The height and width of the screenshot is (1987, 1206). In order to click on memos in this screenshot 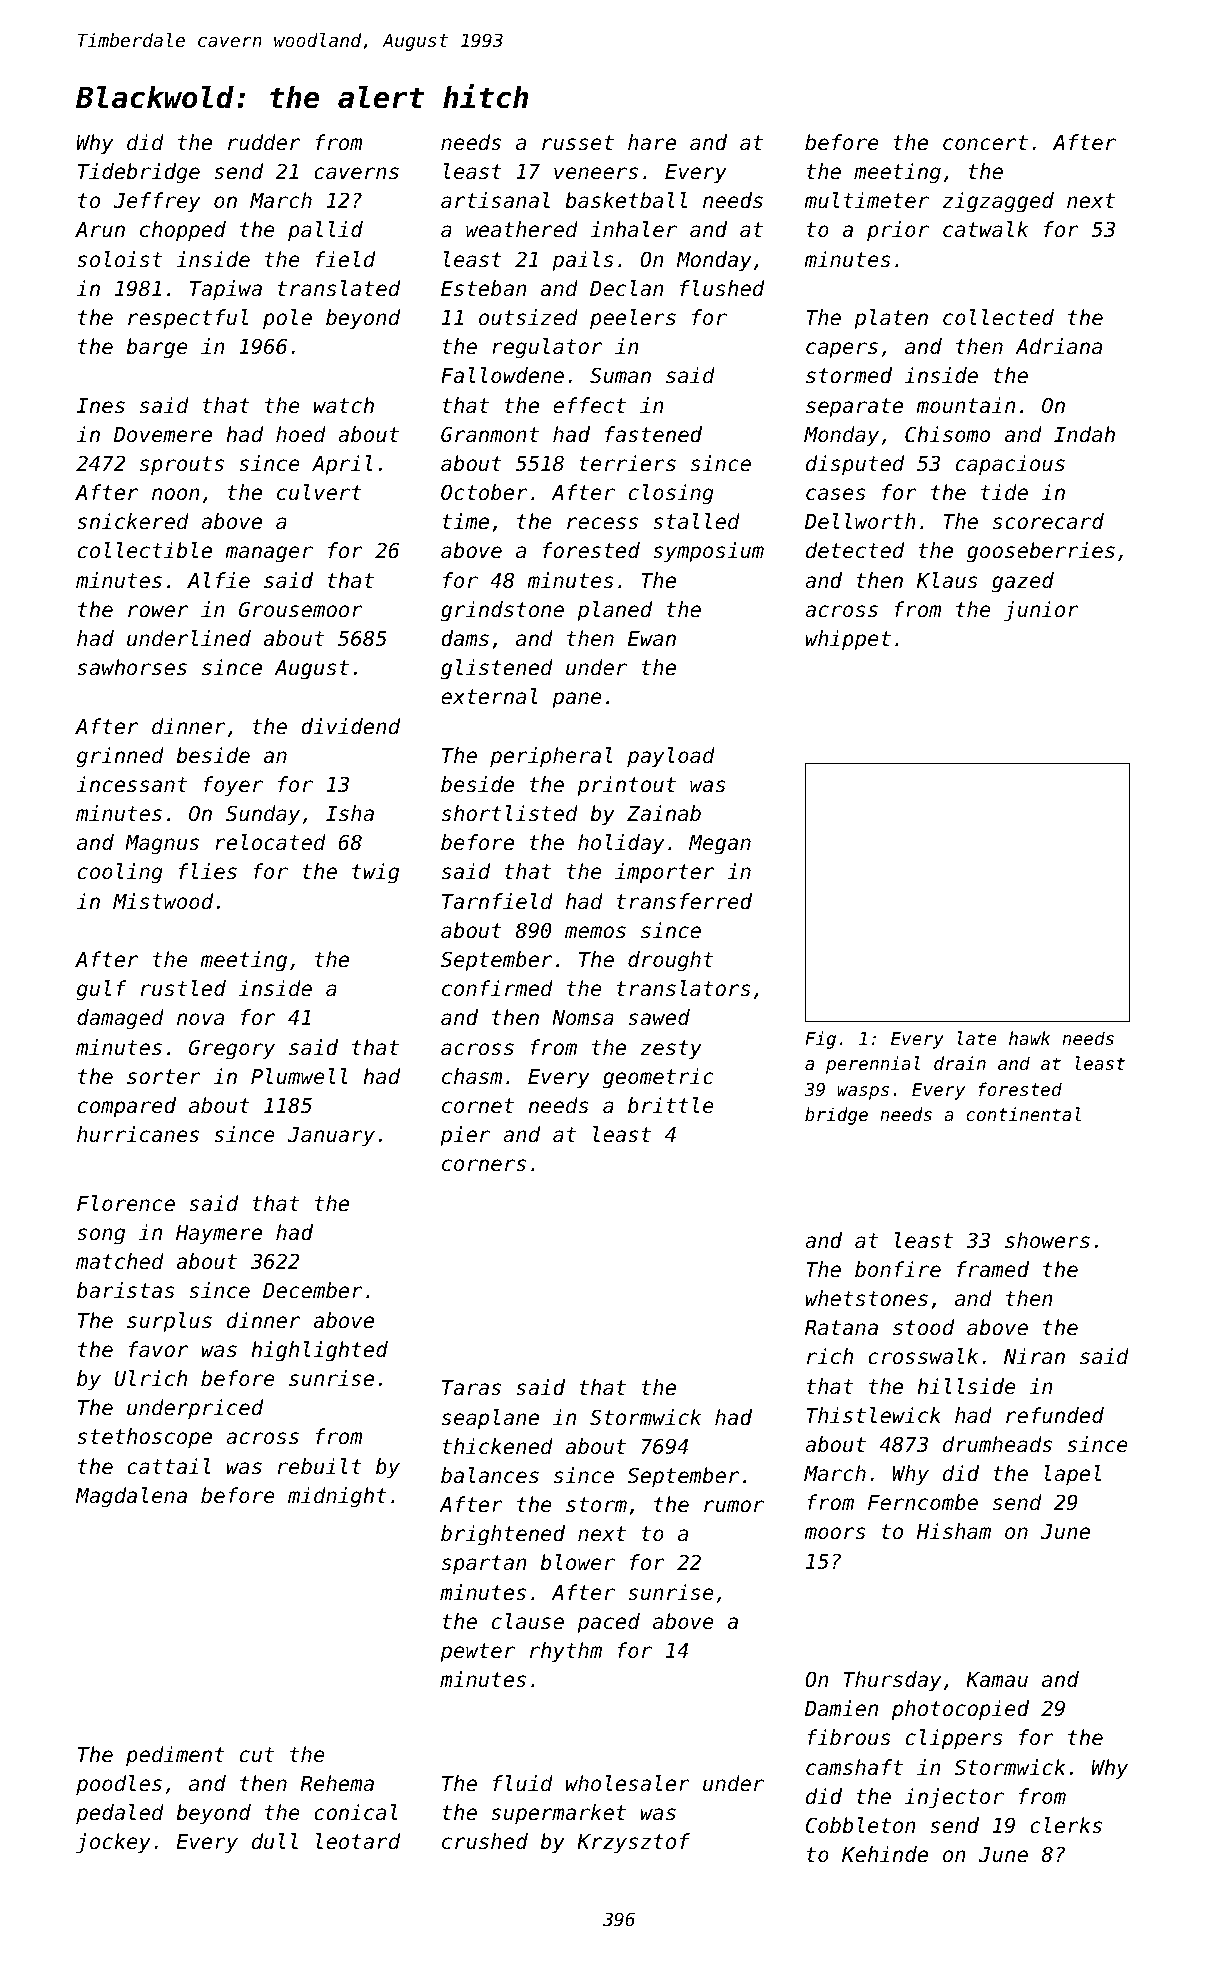, I will do `click(595, 932)`.
